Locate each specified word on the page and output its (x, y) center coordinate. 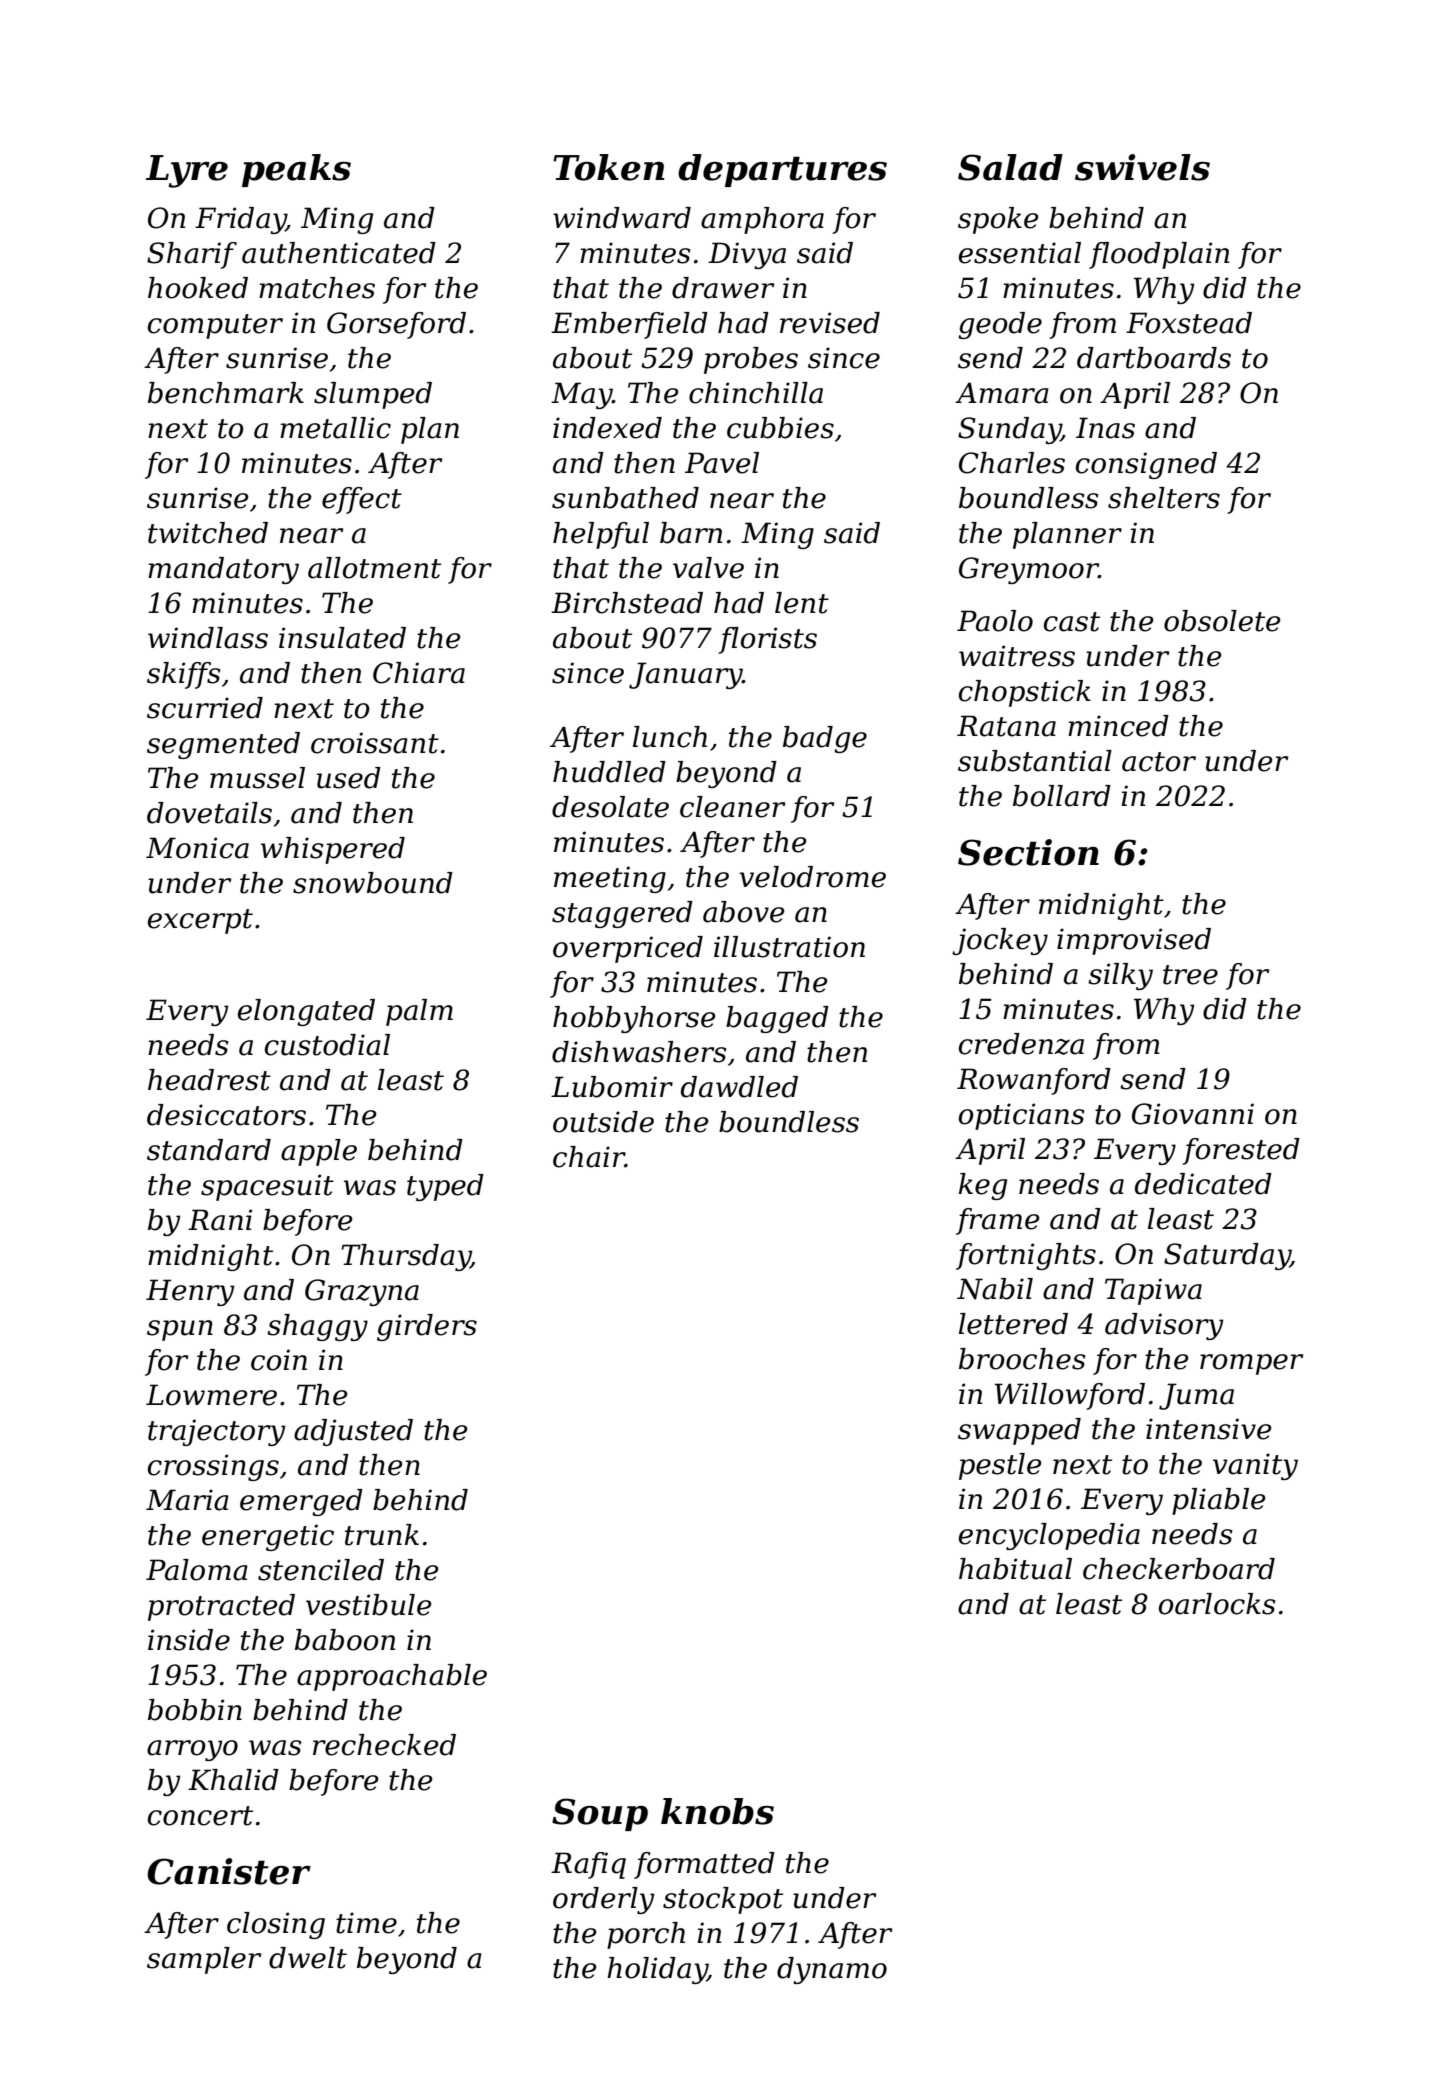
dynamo (832, 1970)
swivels (1142, 167)
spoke (998, 220)
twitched (208, 533)
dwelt (308, 1958)
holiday (657, 1970)
